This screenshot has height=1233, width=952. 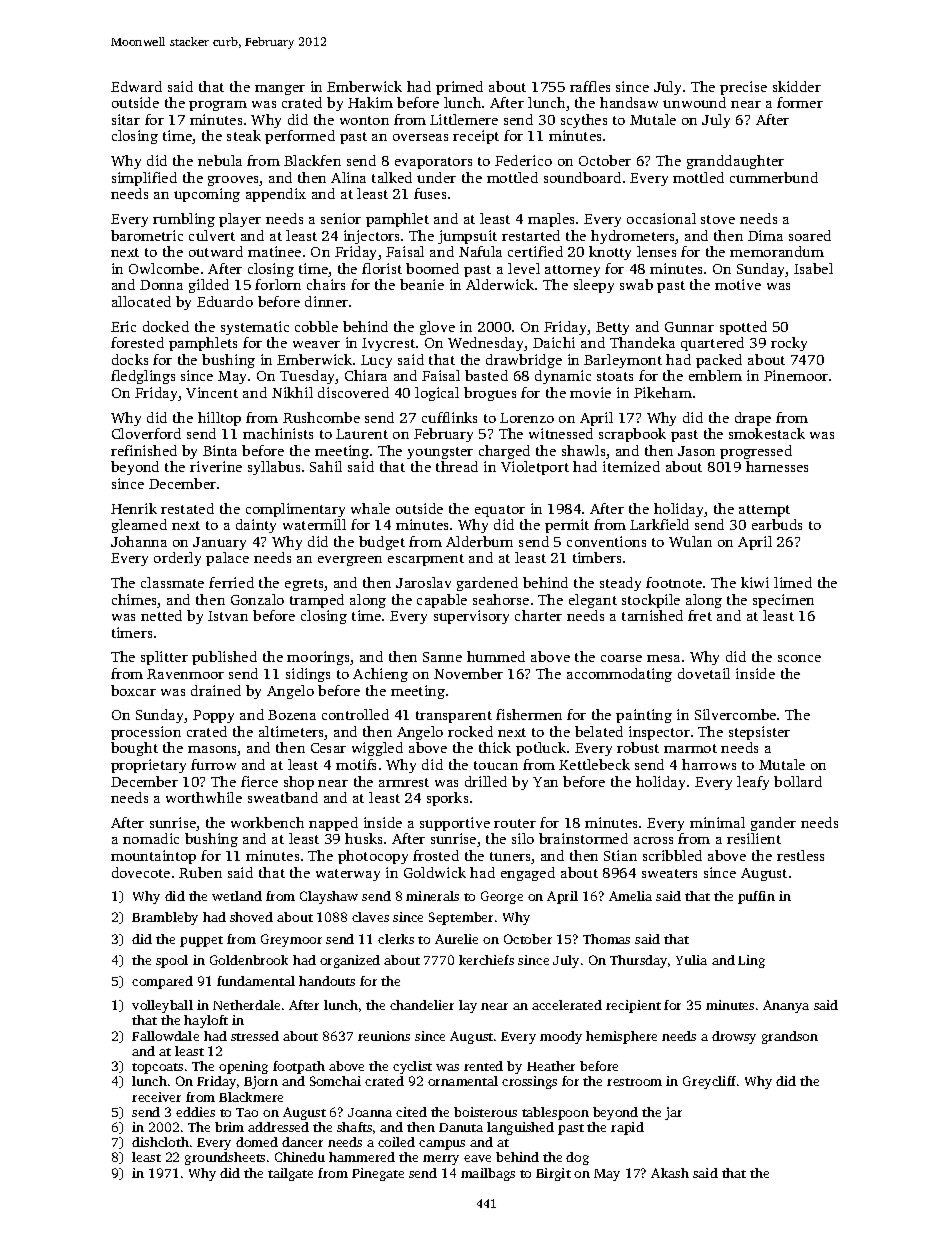 What do you see at coordinates (810, 235) in the screenshot?
I see `soared` at bounding box center [810, 235].
